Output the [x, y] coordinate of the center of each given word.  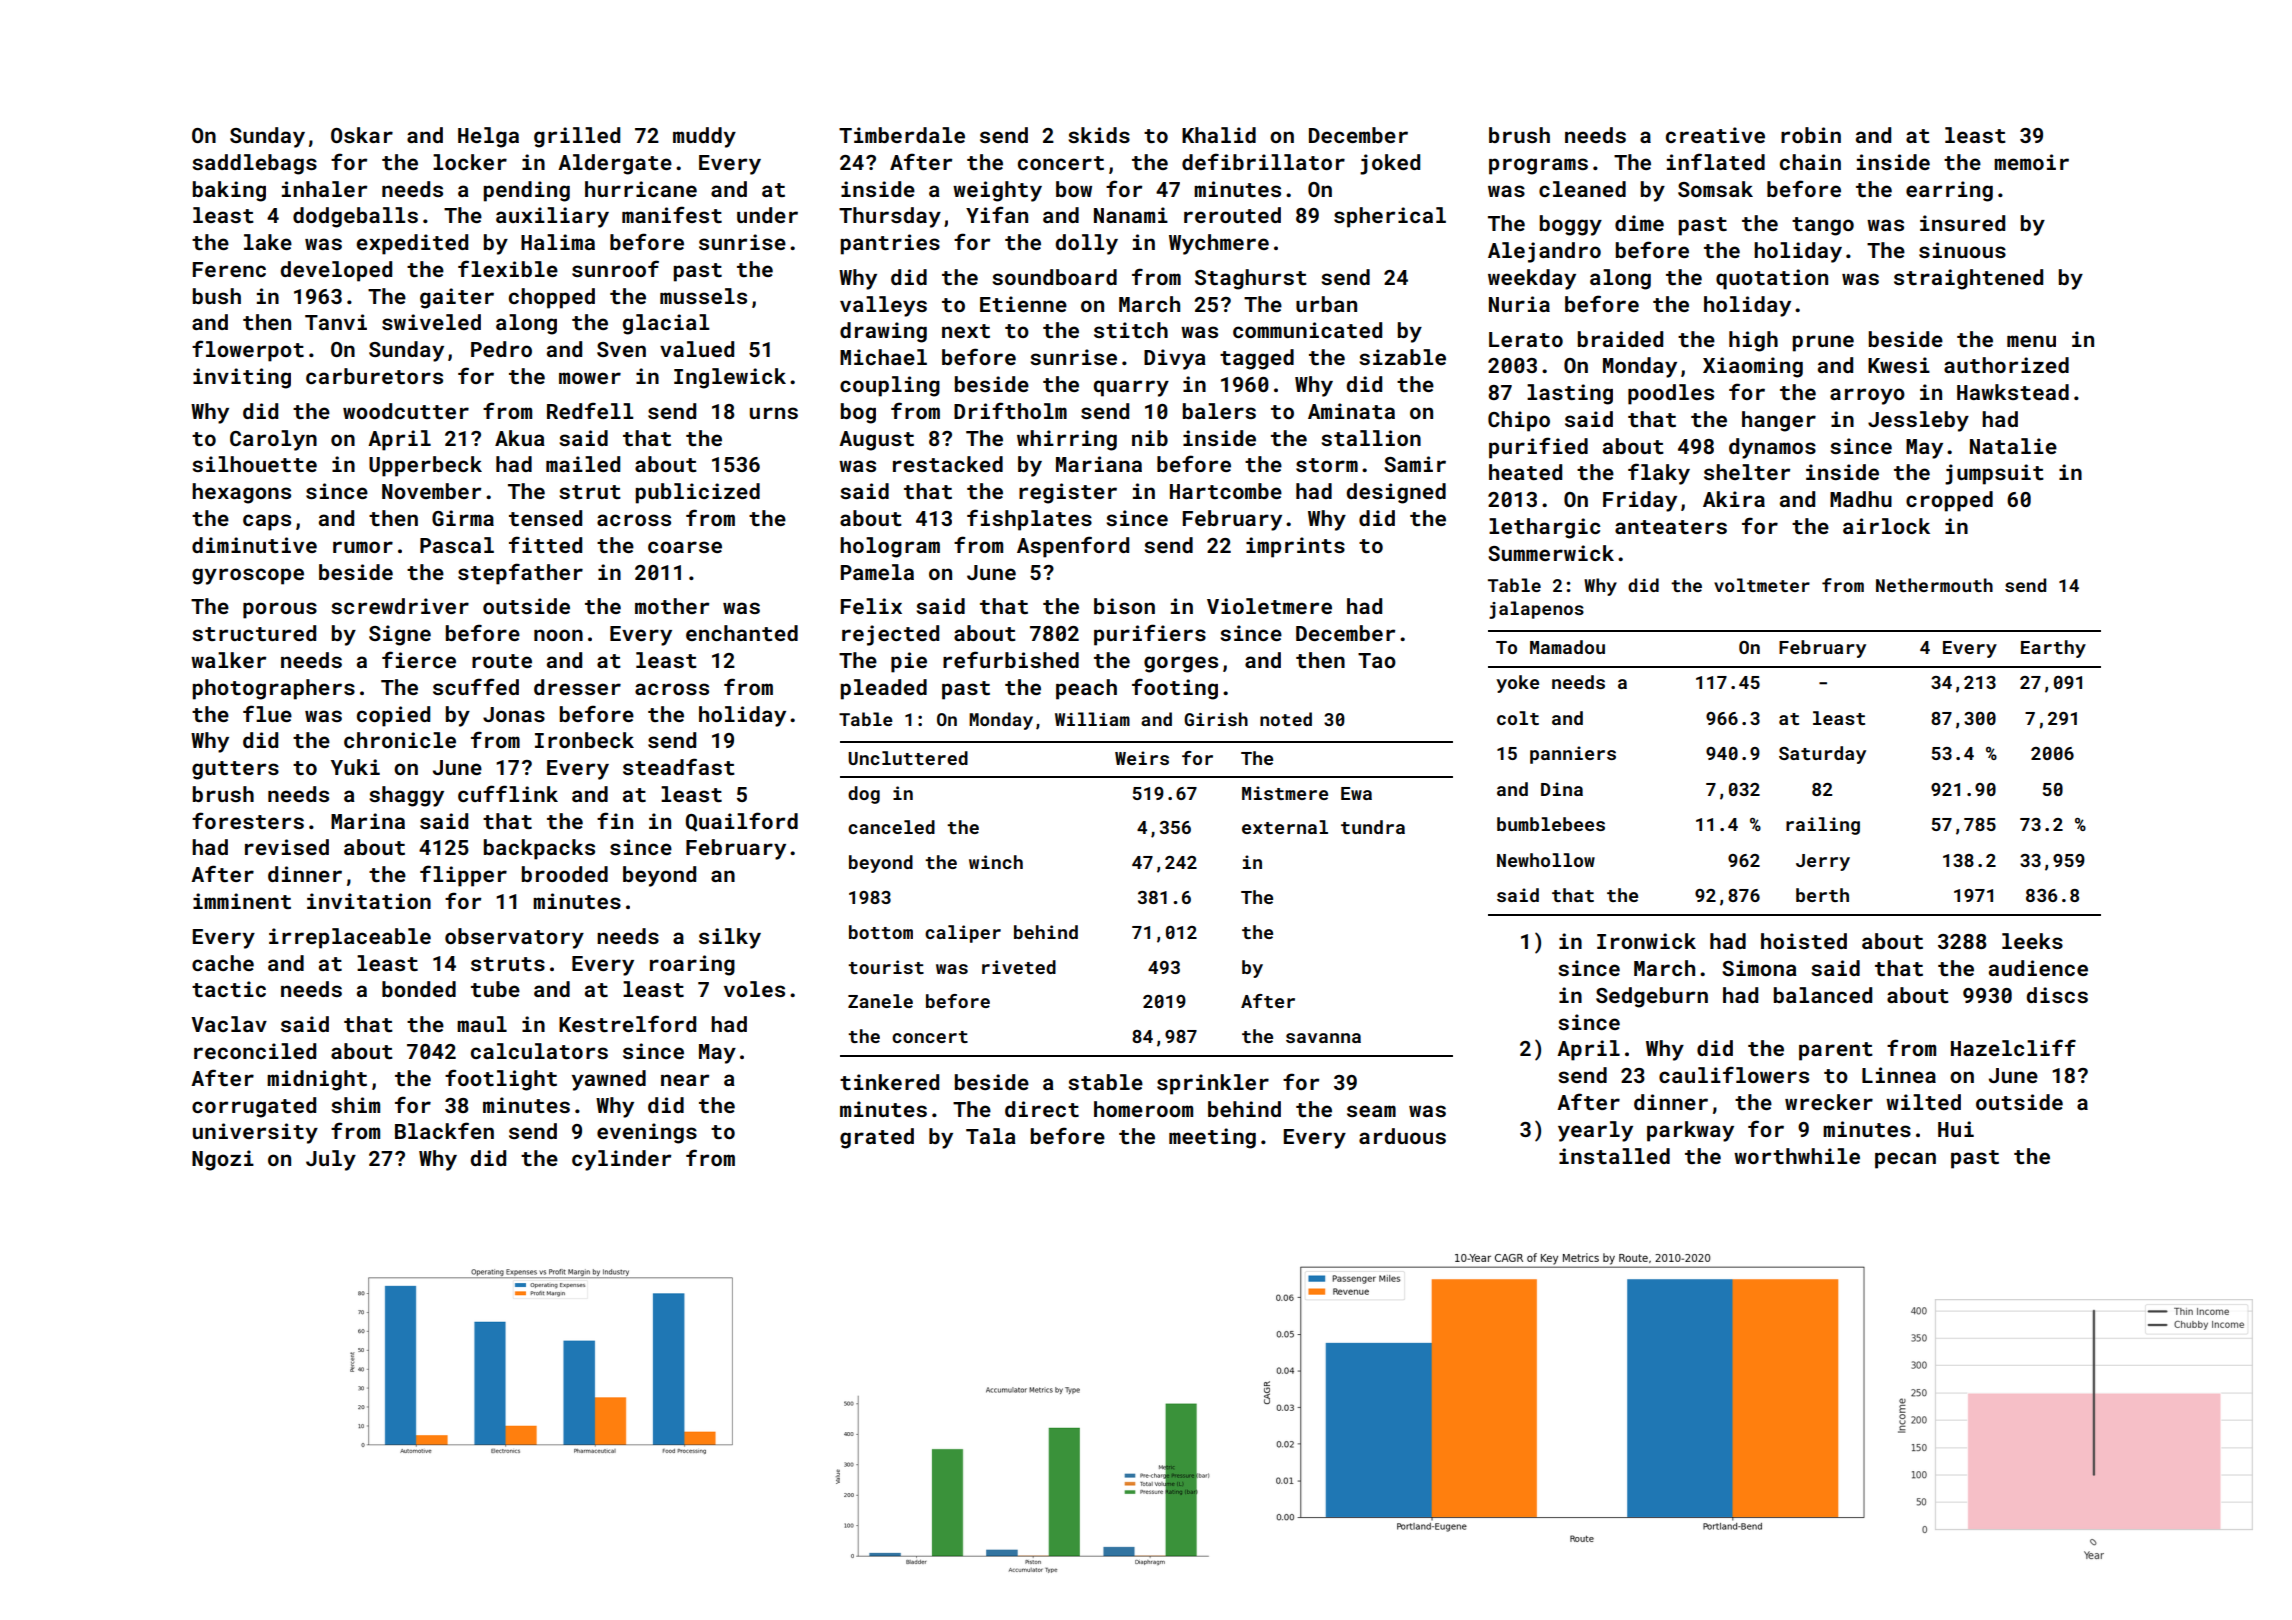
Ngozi [223, 1160]
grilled [577, 137]
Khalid [1219, 135]
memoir [2031, 162]
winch [996, 862]
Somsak [1715, 189]
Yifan [997, 214]
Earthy [2053, 649]
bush [217, 296]
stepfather [520, 574]
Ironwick [1646, 941]
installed [1614, 1156]
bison [1124, 606]
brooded [565, 874]
